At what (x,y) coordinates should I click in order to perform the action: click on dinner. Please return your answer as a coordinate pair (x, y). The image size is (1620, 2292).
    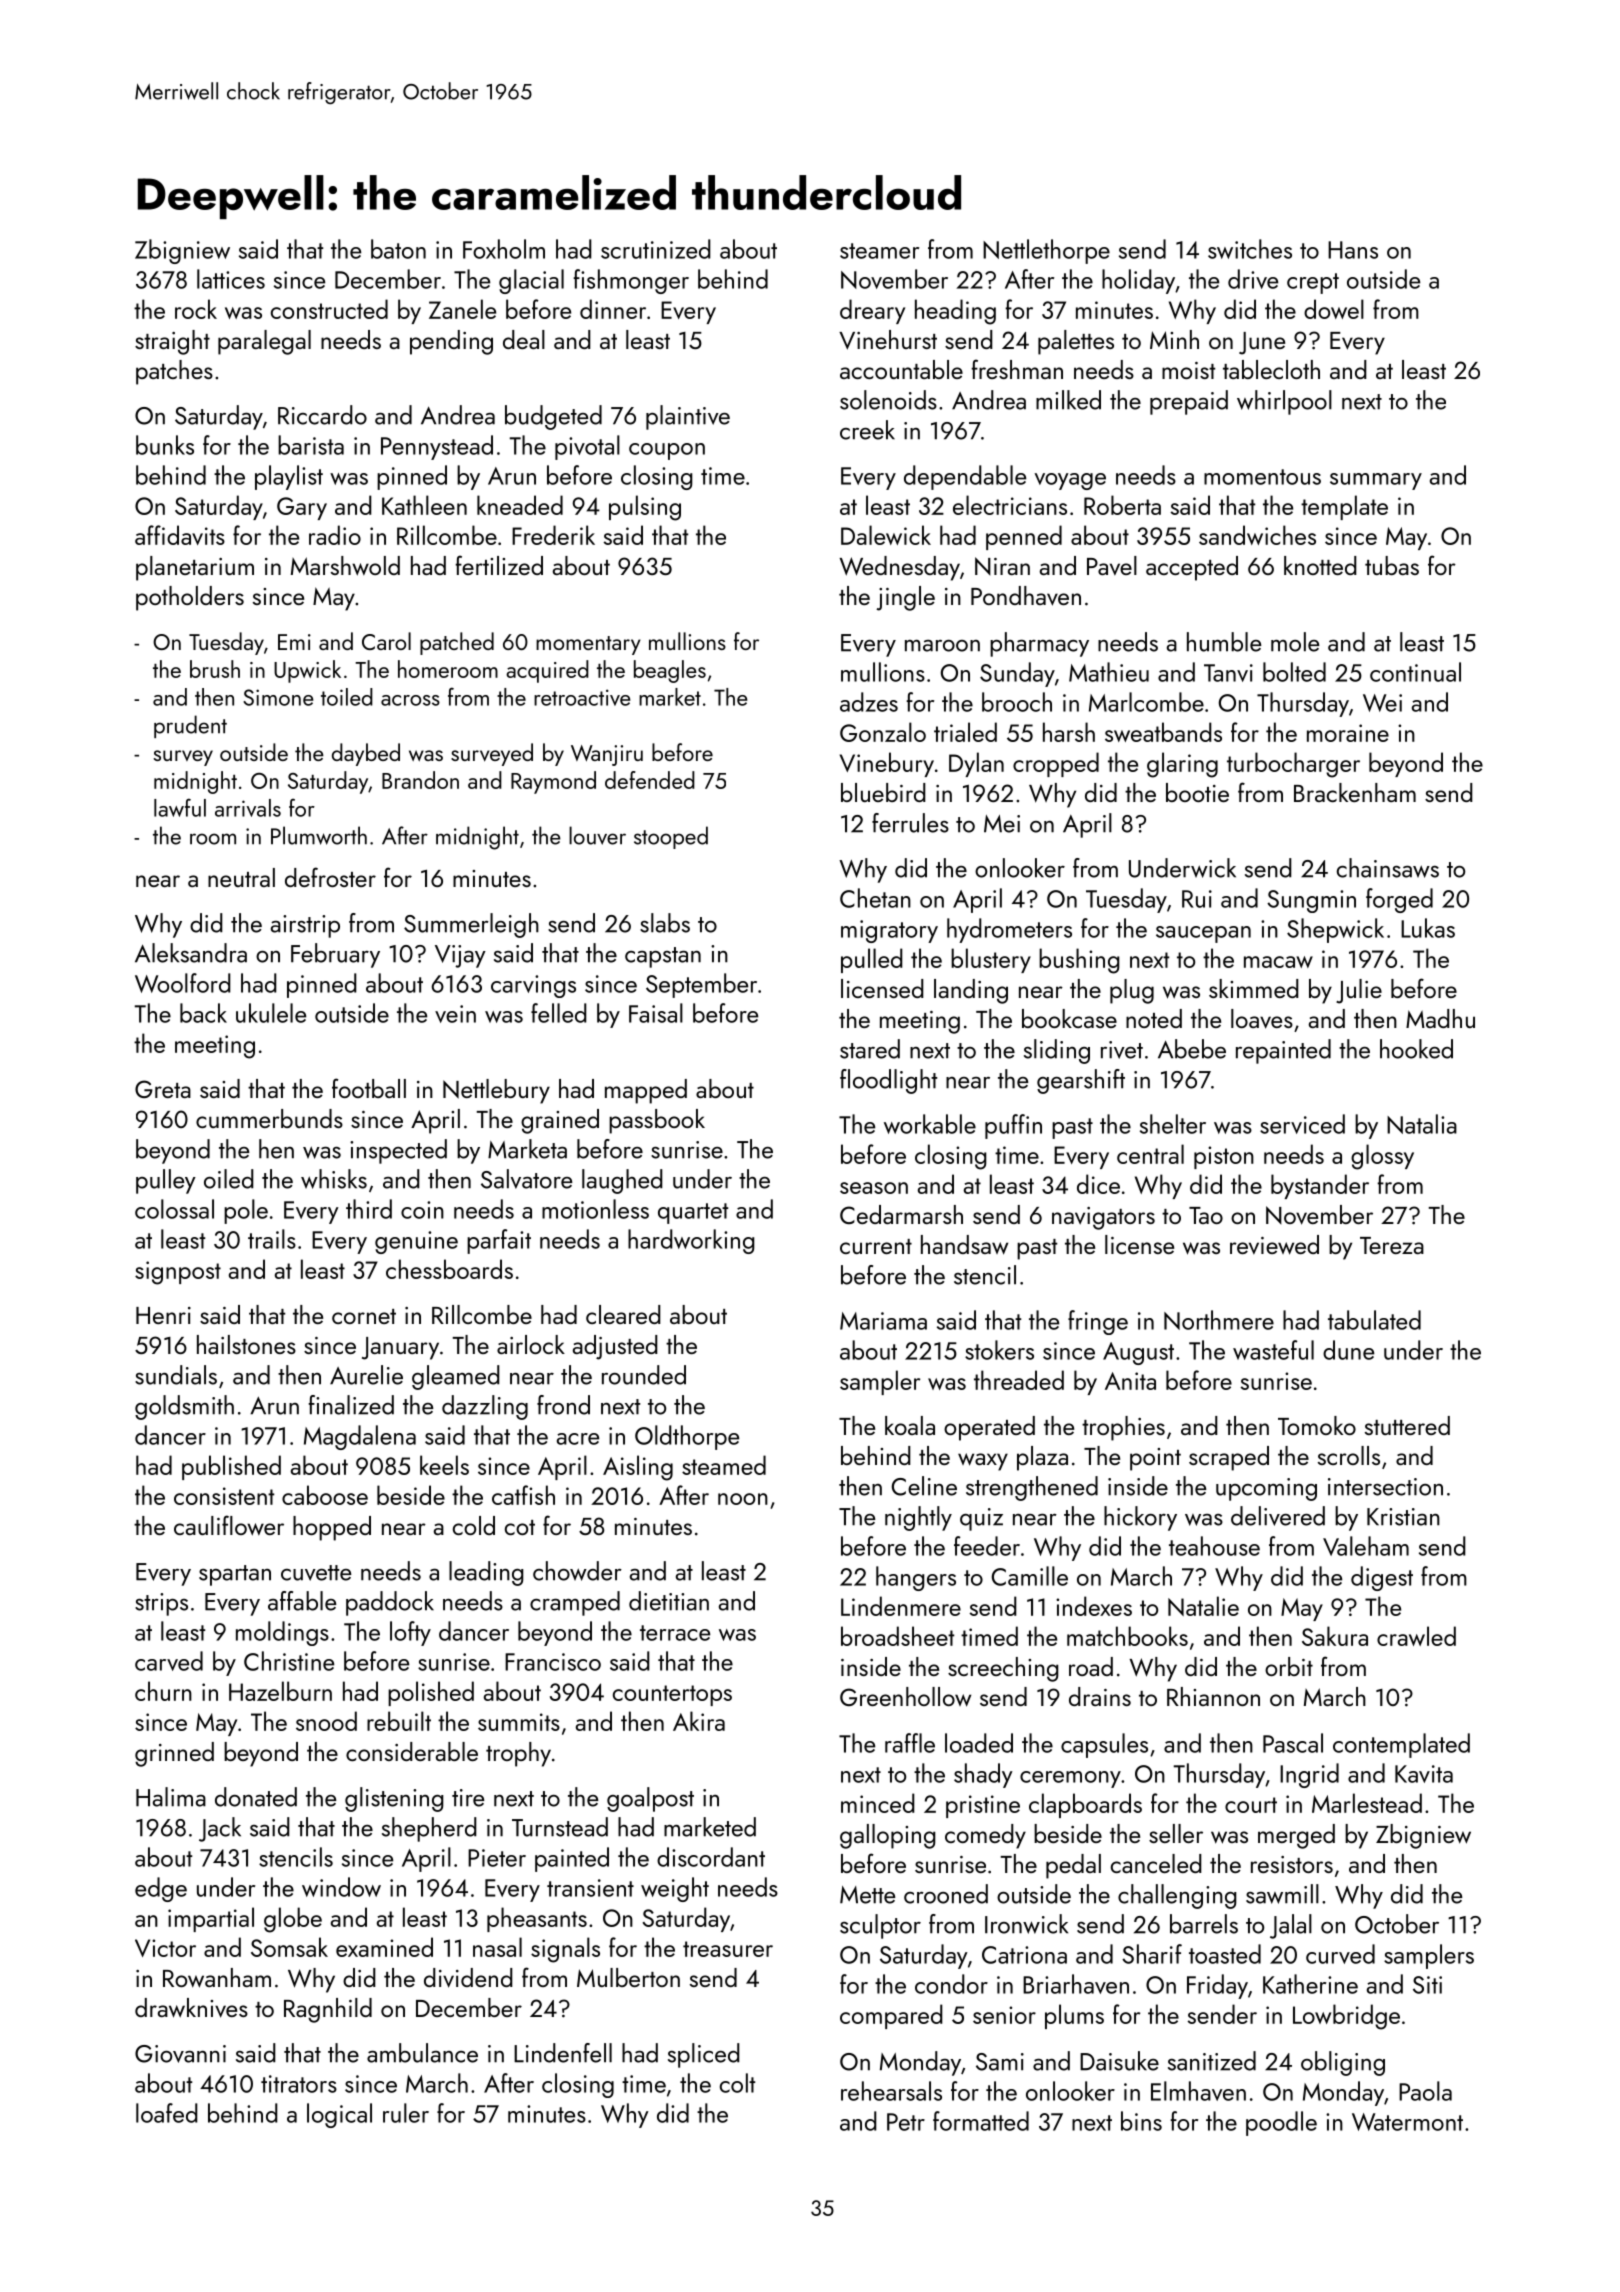
    Looking at the image, I should click on (613, 309).
